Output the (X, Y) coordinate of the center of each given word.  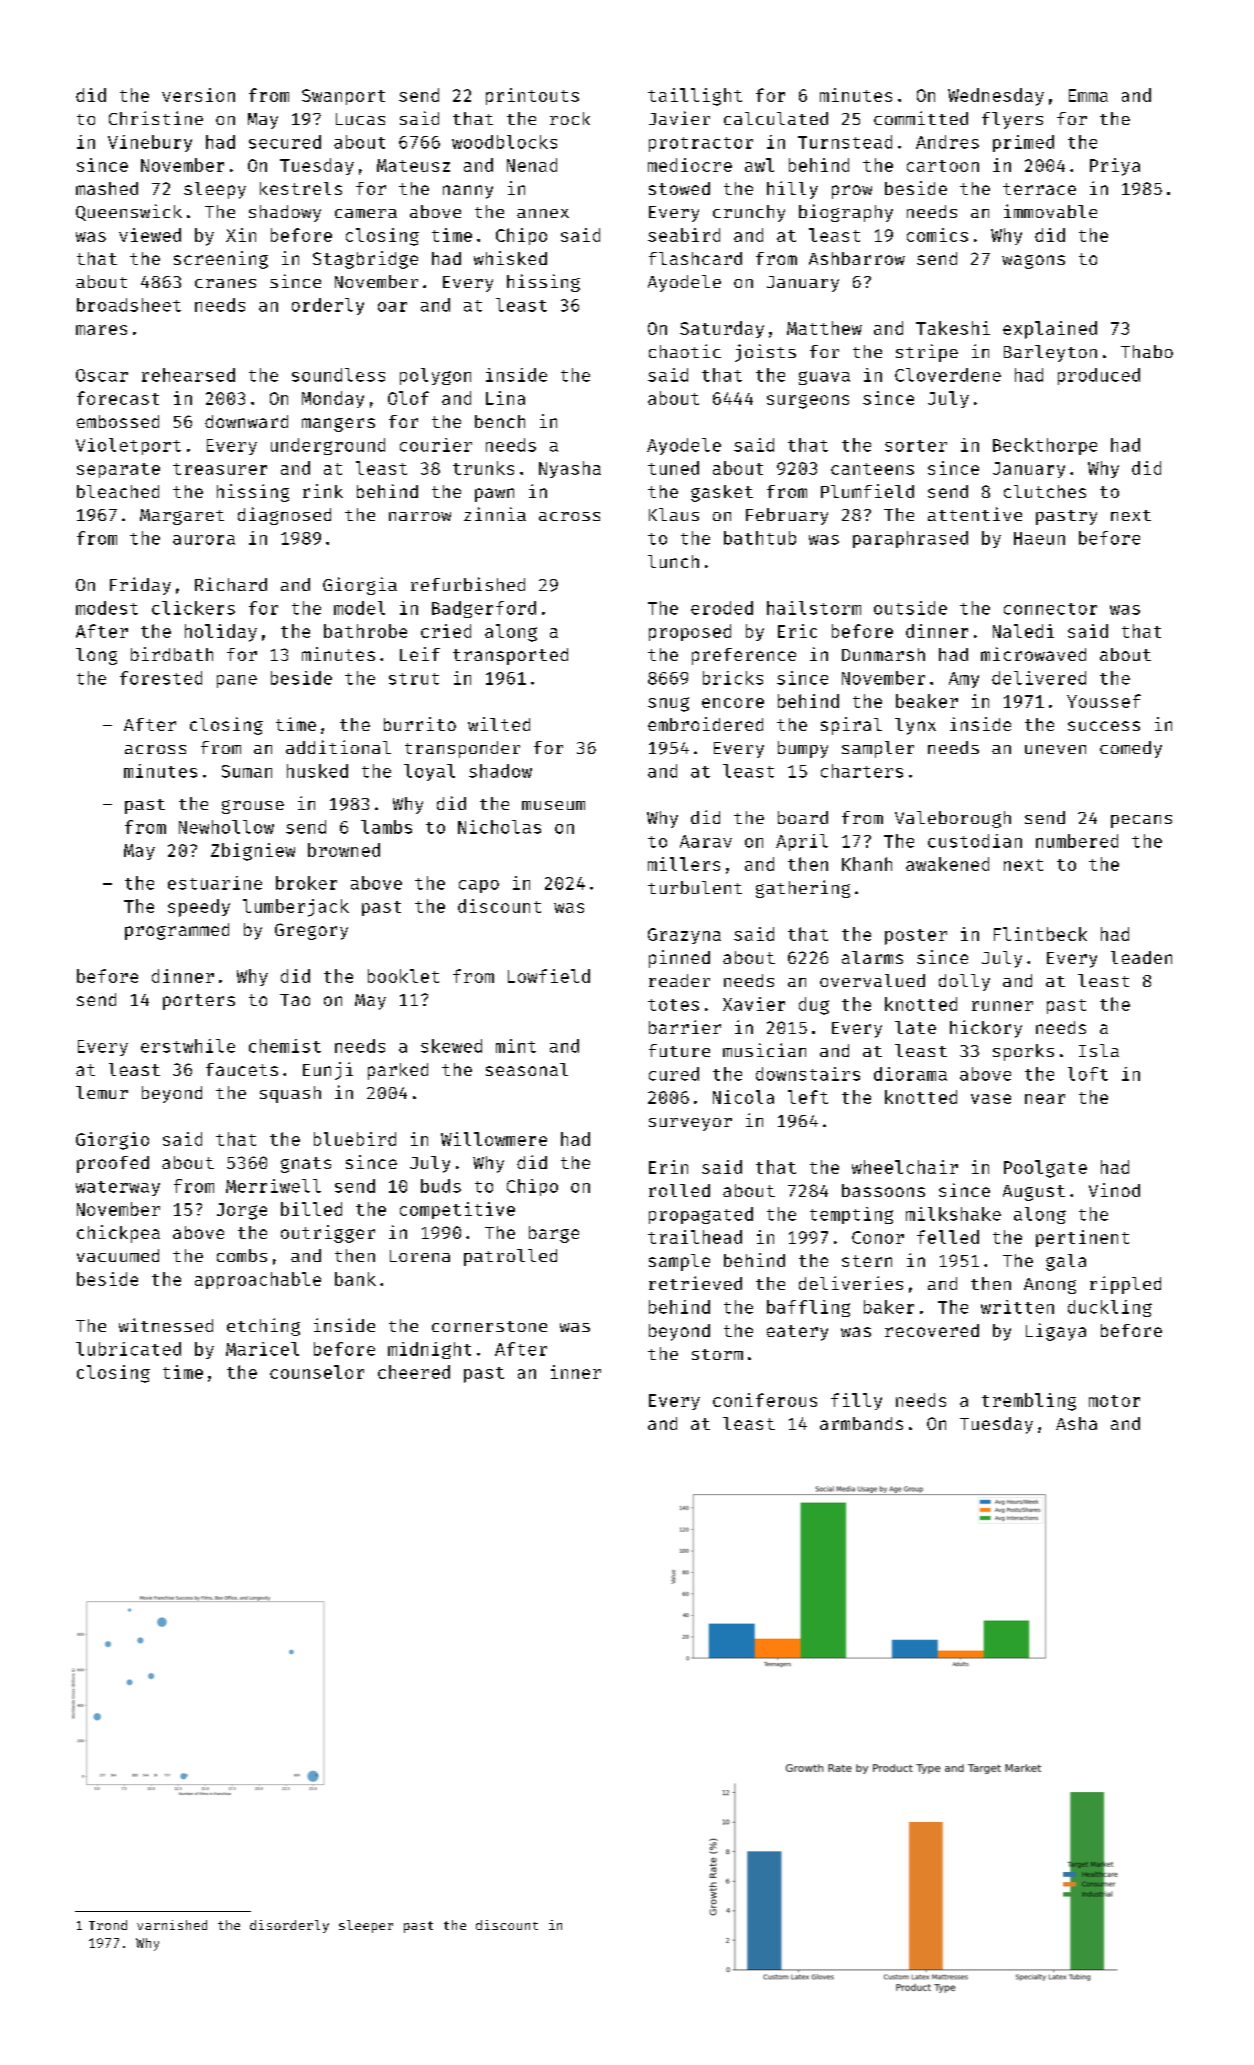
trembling (1029, 1402)
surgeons (808, 402)
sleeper (366, 1926)
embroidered (705, 724)
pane (237, 681)
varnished (172, 1925)
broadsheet (129, 305)
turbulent (695, 887)
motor (1114, 1401)
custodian (975, 841)
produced (1099, 376)
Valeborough (953, 819)
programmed (177, 931)
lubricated (128, 1349)
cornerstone (489, 1326)
